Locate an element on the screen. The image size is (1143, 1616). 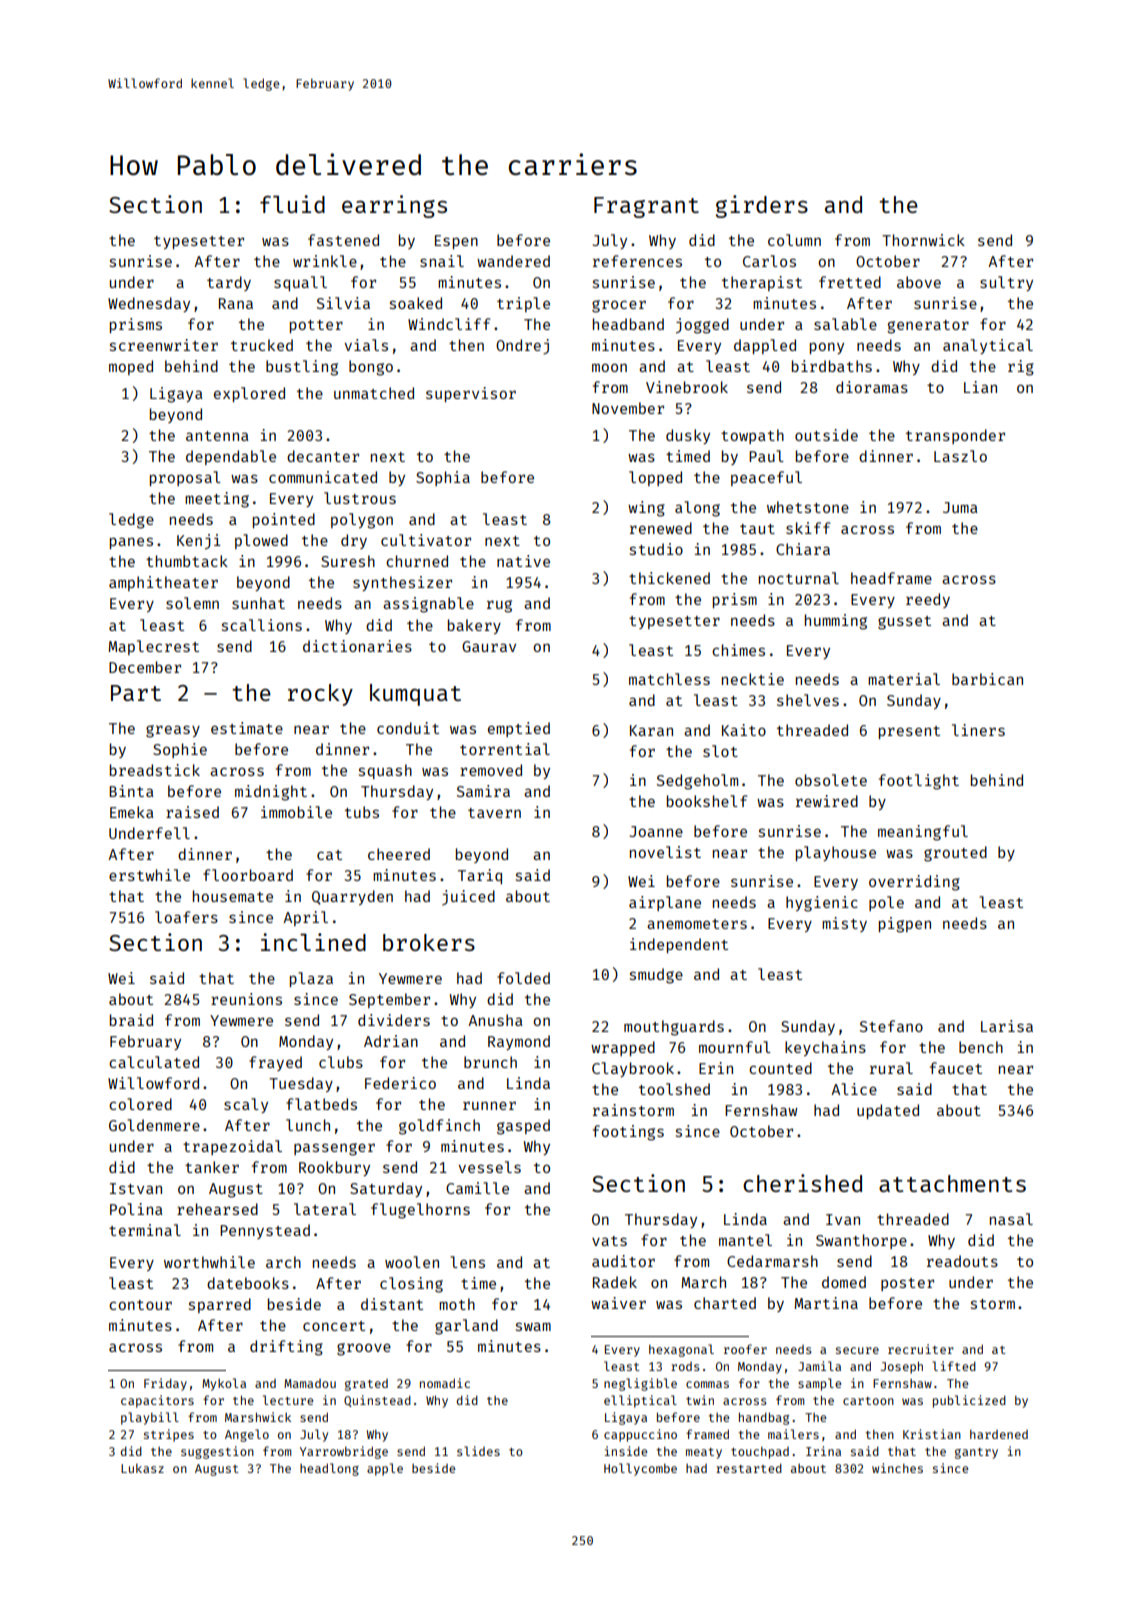
Erin is located at coordinates (716, 1068).
